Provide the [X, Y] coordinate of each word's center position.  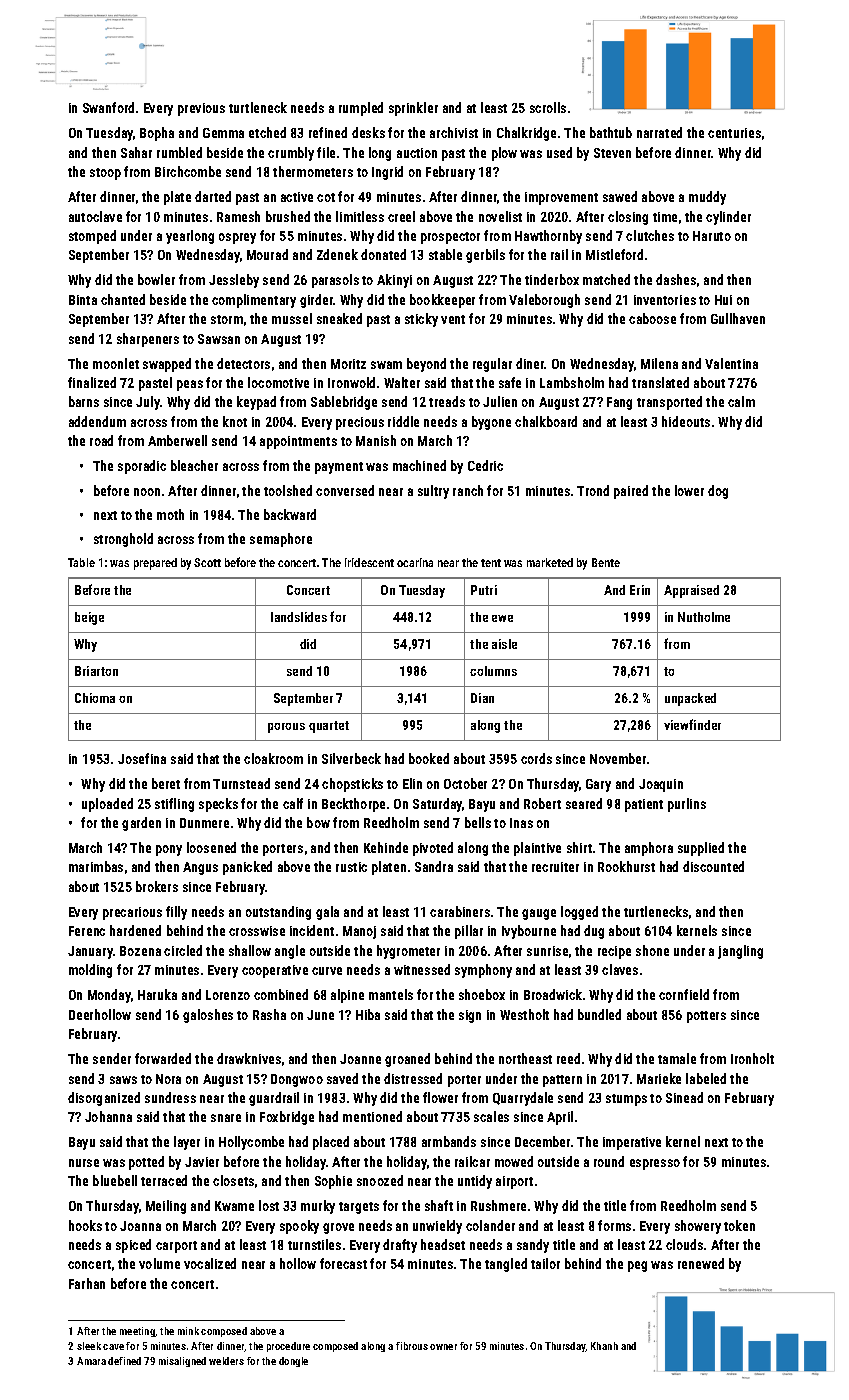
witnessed [422, 969]
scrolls [548, 107]
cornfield [684, 994]
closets [233, 1180]
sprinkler [413, 109]
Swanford [108, 107]
